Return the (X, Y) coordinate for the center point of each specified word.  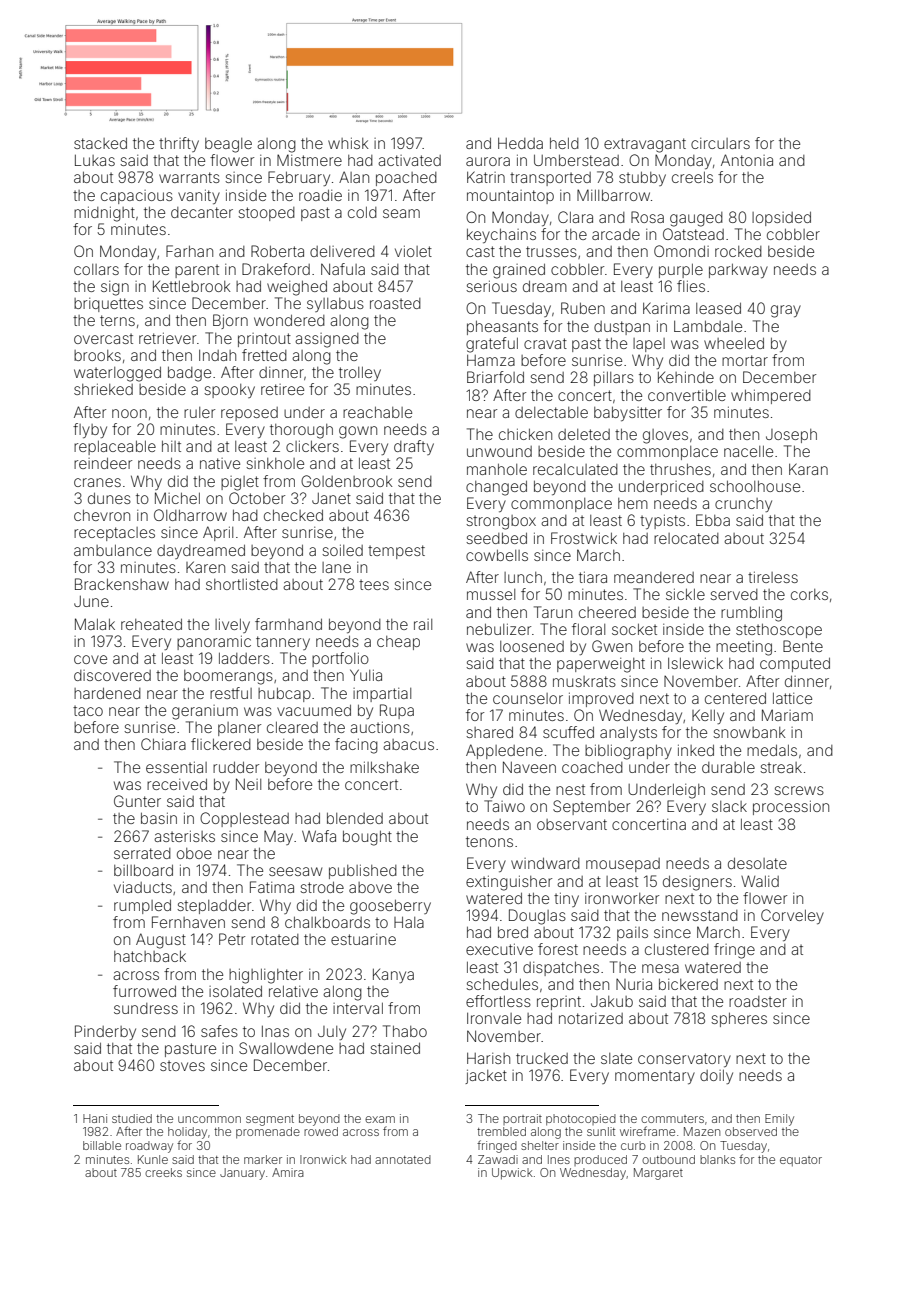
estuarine (363, 939)
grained (519, 271)
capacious (137, 197)
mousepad (623, 865)
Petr (232, 939)
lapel (649, 345)
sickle (685, 594)
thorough (301, 431)
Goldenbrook (346, 481)
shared (489, 732)
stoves (182, 1065)
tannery (283, 643)
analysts (628, 734)
